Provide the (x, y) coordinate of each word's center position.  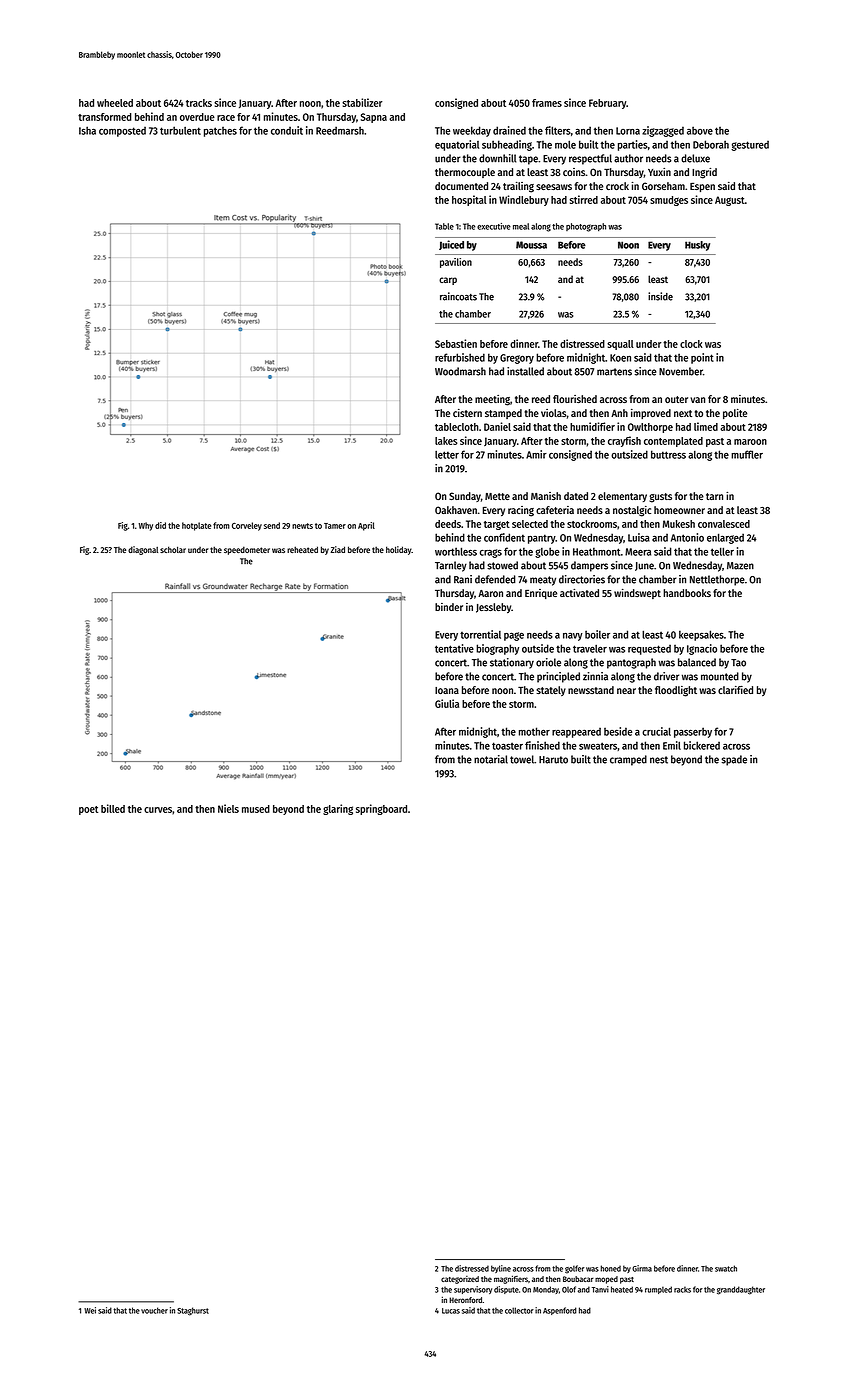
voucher (154, 1310)
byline (501, 1269)
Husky (697, 246)
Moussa (531, 245)
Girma (642, 1268)
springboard (381, 809)
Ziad (337, 549)
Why (145, 526)
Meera (638, 552)
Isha (87, 130)
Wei (90, 1310)
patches (220, 131)
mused (256, 809)
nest (659, 760)
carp (448, 281)
